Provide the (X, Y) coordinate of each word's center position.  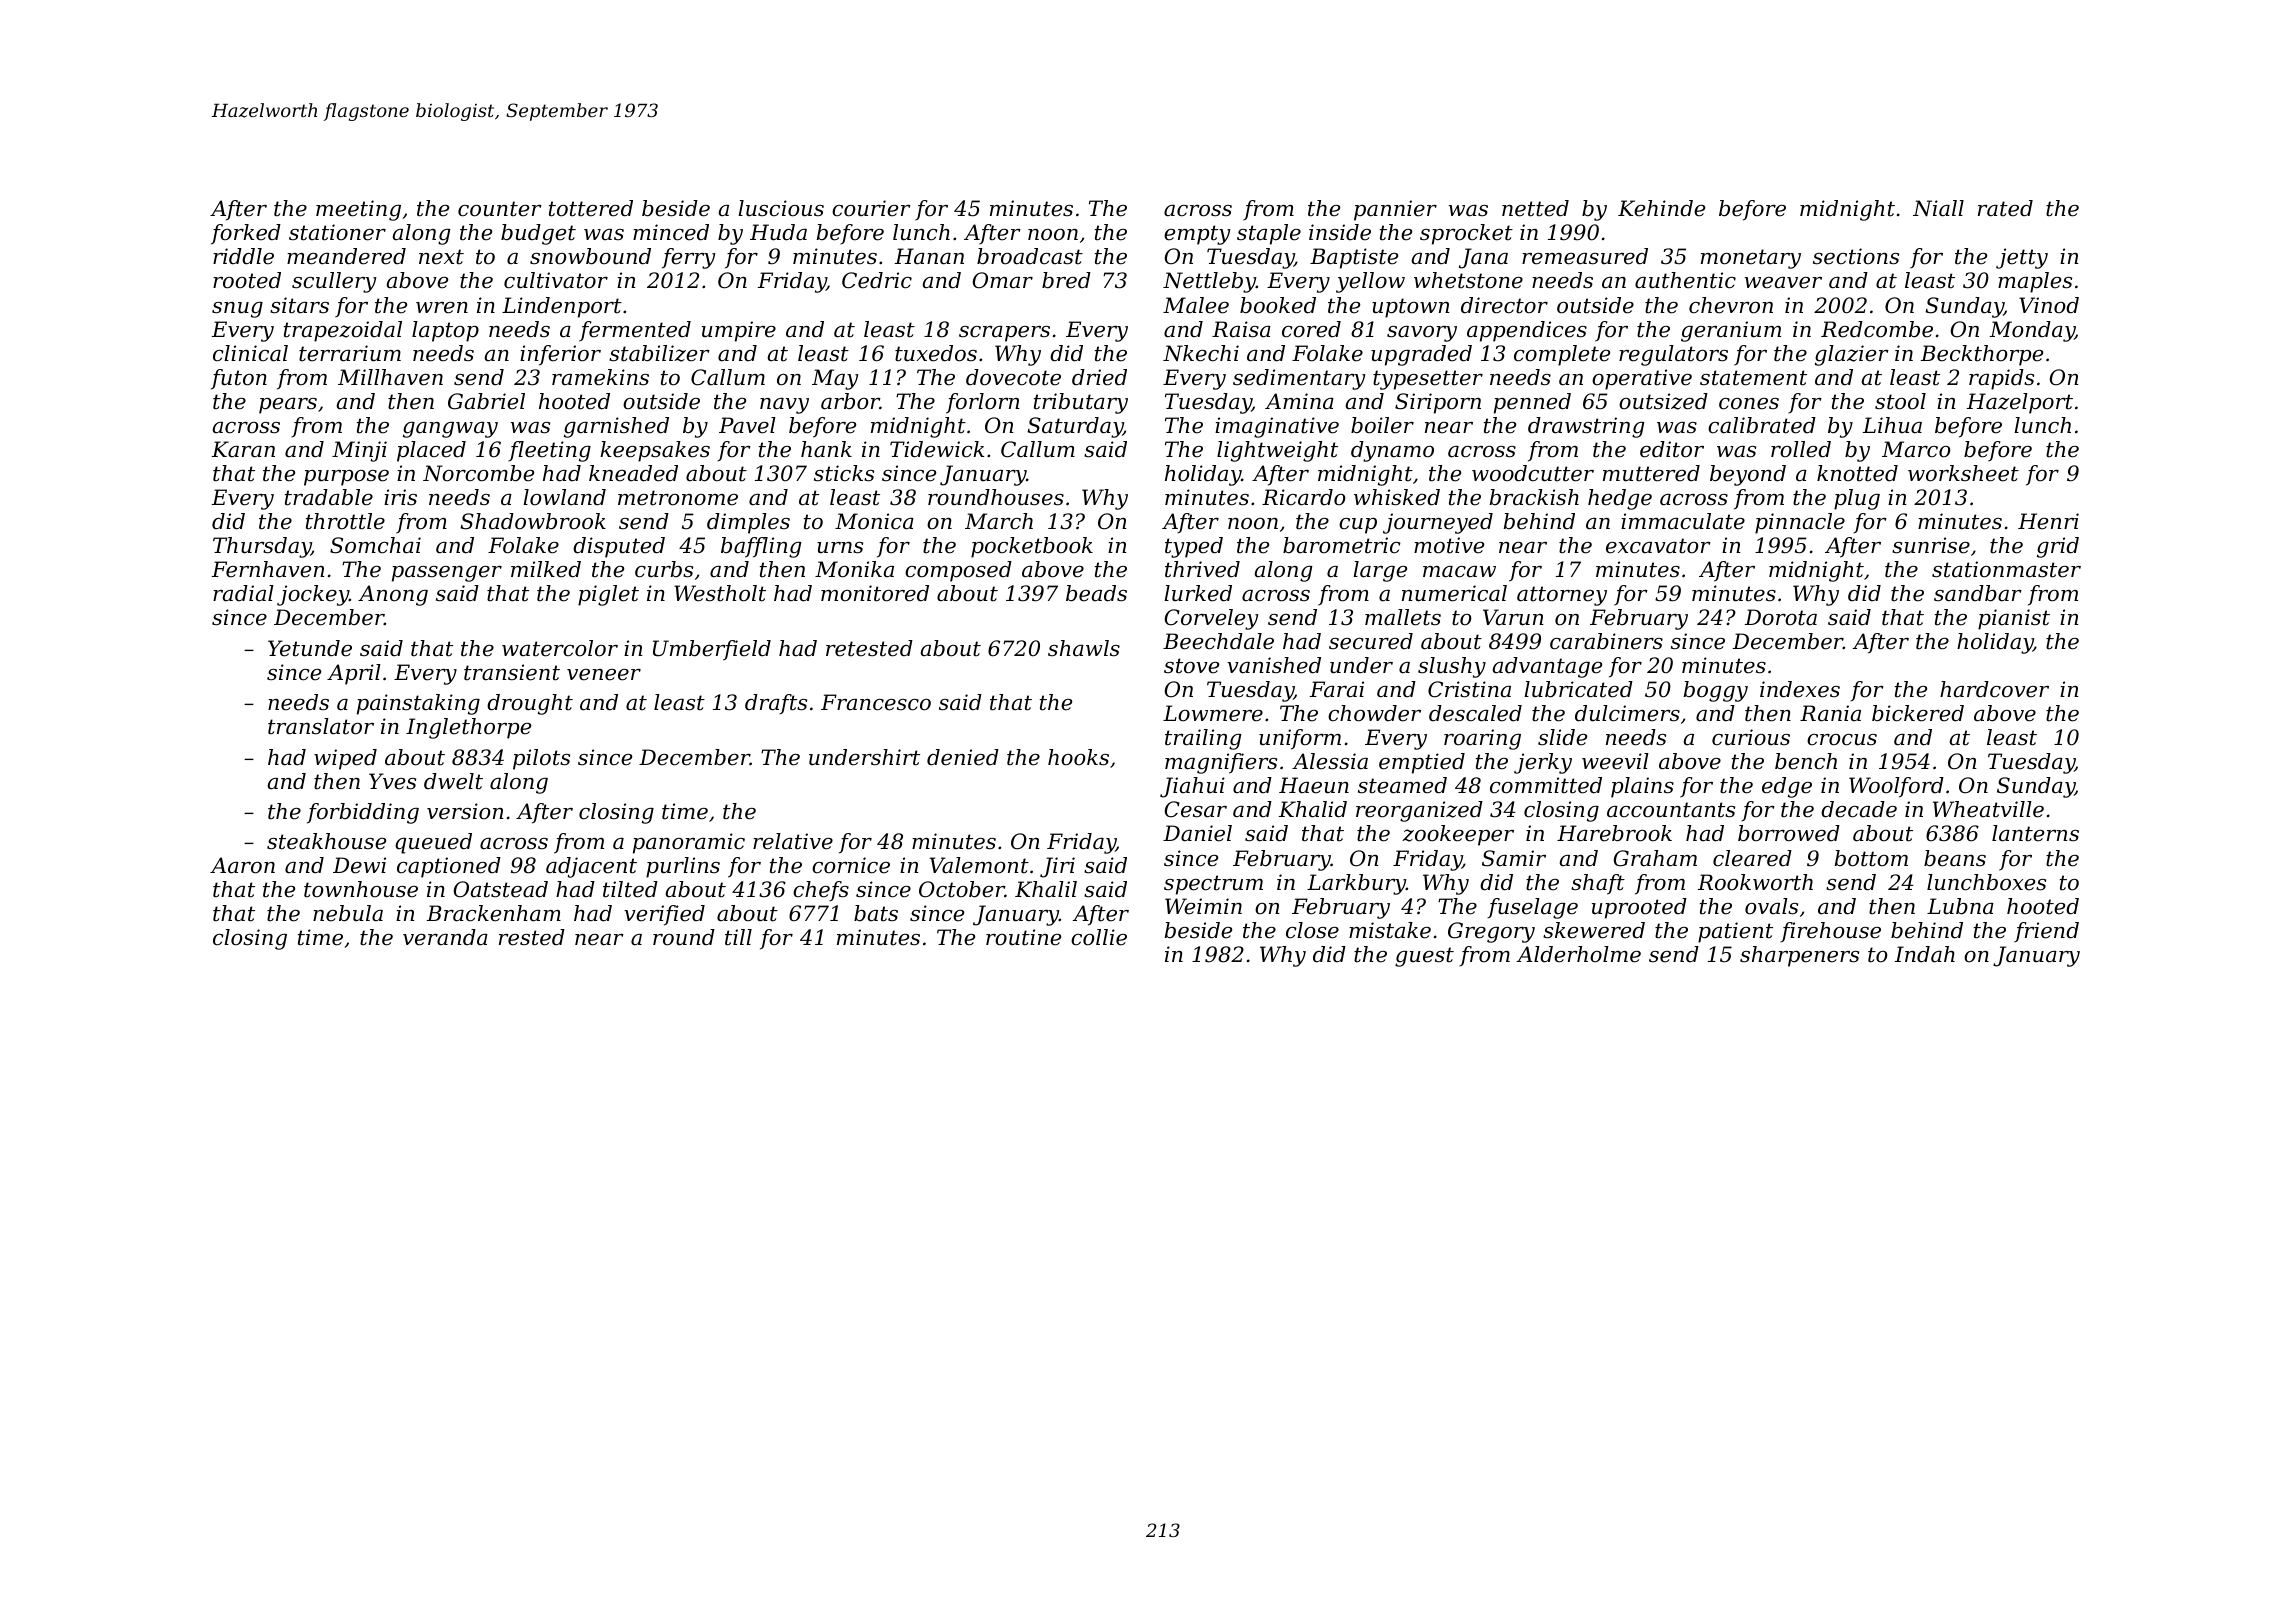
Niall (1938, 208)
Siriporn (1438, 403)
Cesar (1196, 809)
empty (1197, 235)
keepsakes (655, 451)
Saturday (1075, 427)
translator (321, 726)
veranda (445, 937)
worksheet (1963, 473)
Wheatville (1988, 809)
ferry (689, 258)
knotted (1857, 473)
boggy (1716, 691)
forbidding (363, 813)
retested (869, 648)
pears (288, 406)
